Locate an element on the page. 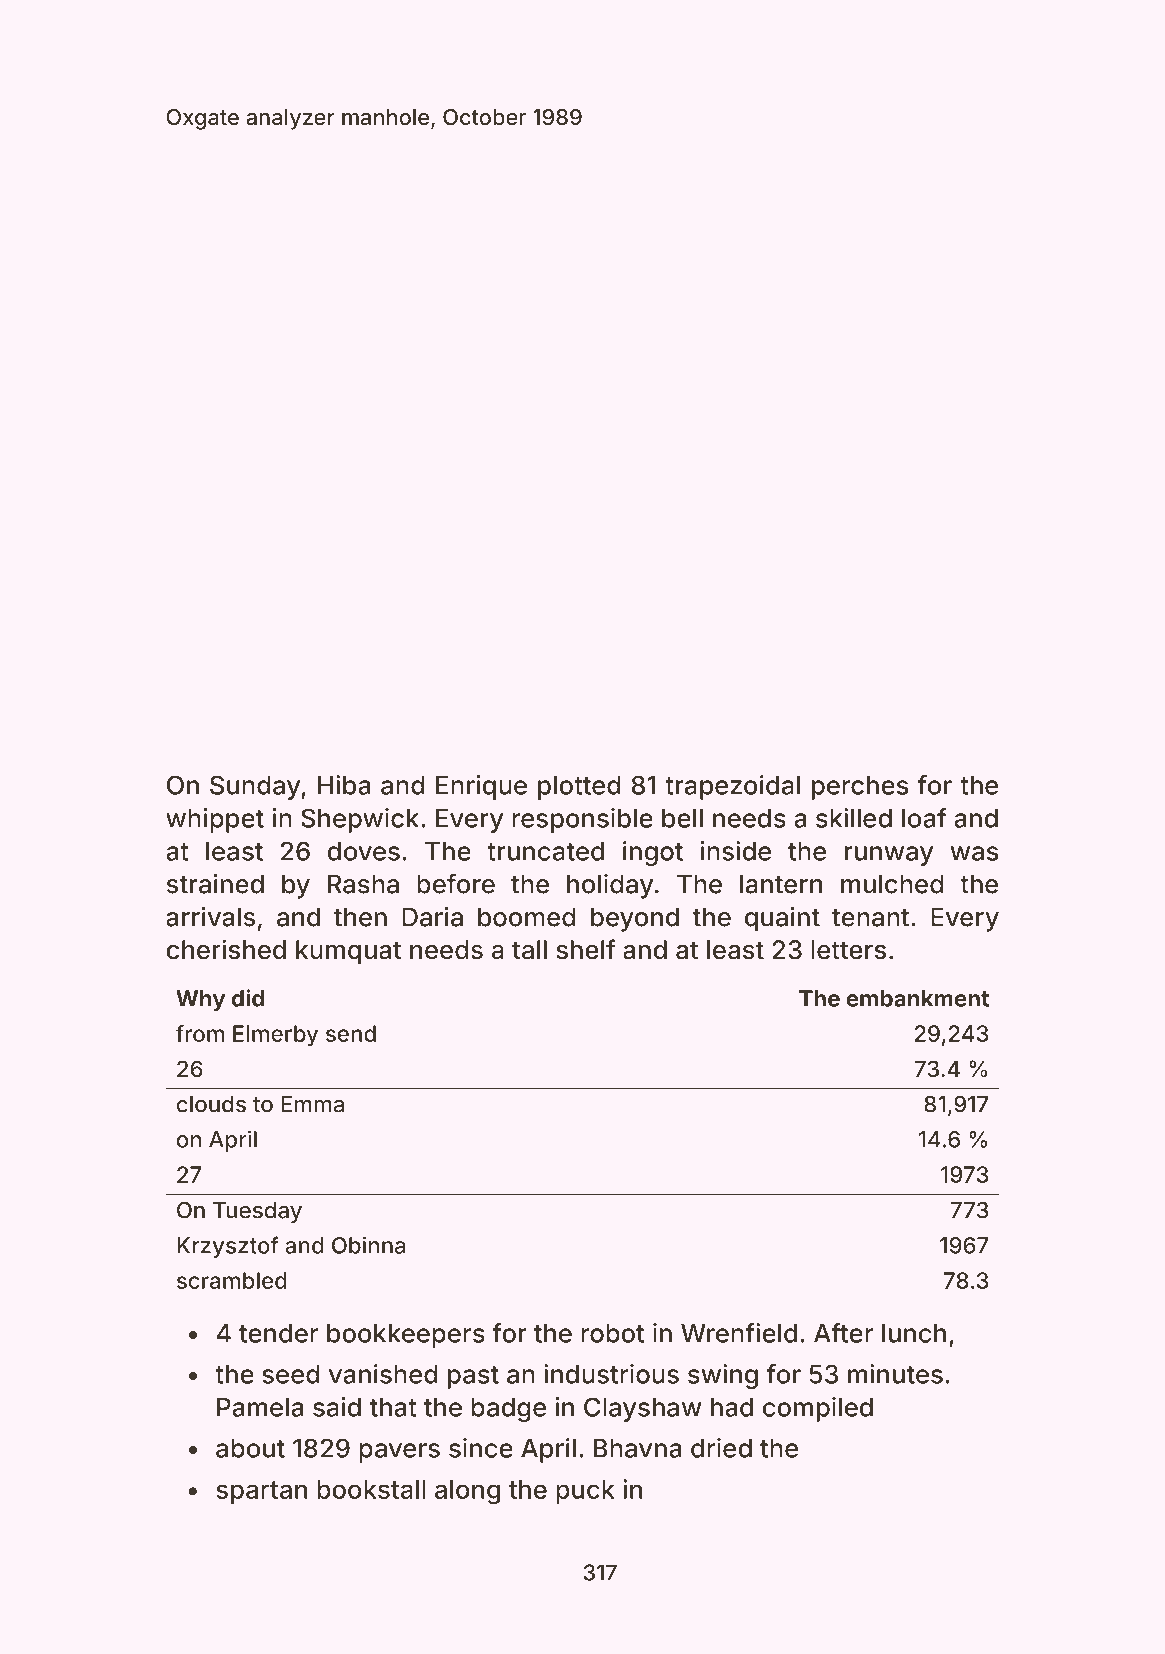 The width and height of the page is (1165, 1654). boomed is located at coordinates (527, 917).
